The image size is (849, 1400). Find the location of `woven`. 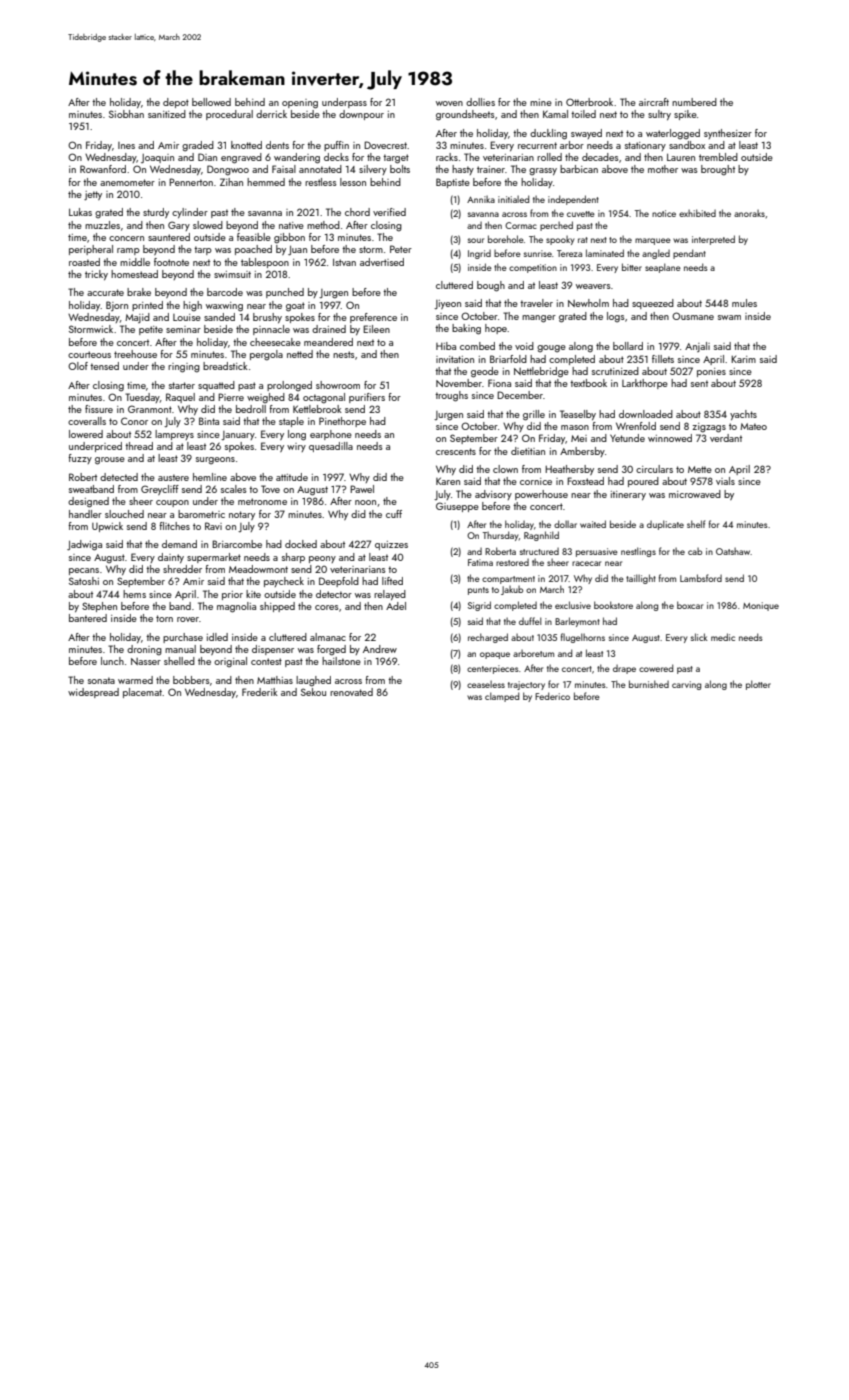

woven is located at coordinates (449, 103).
